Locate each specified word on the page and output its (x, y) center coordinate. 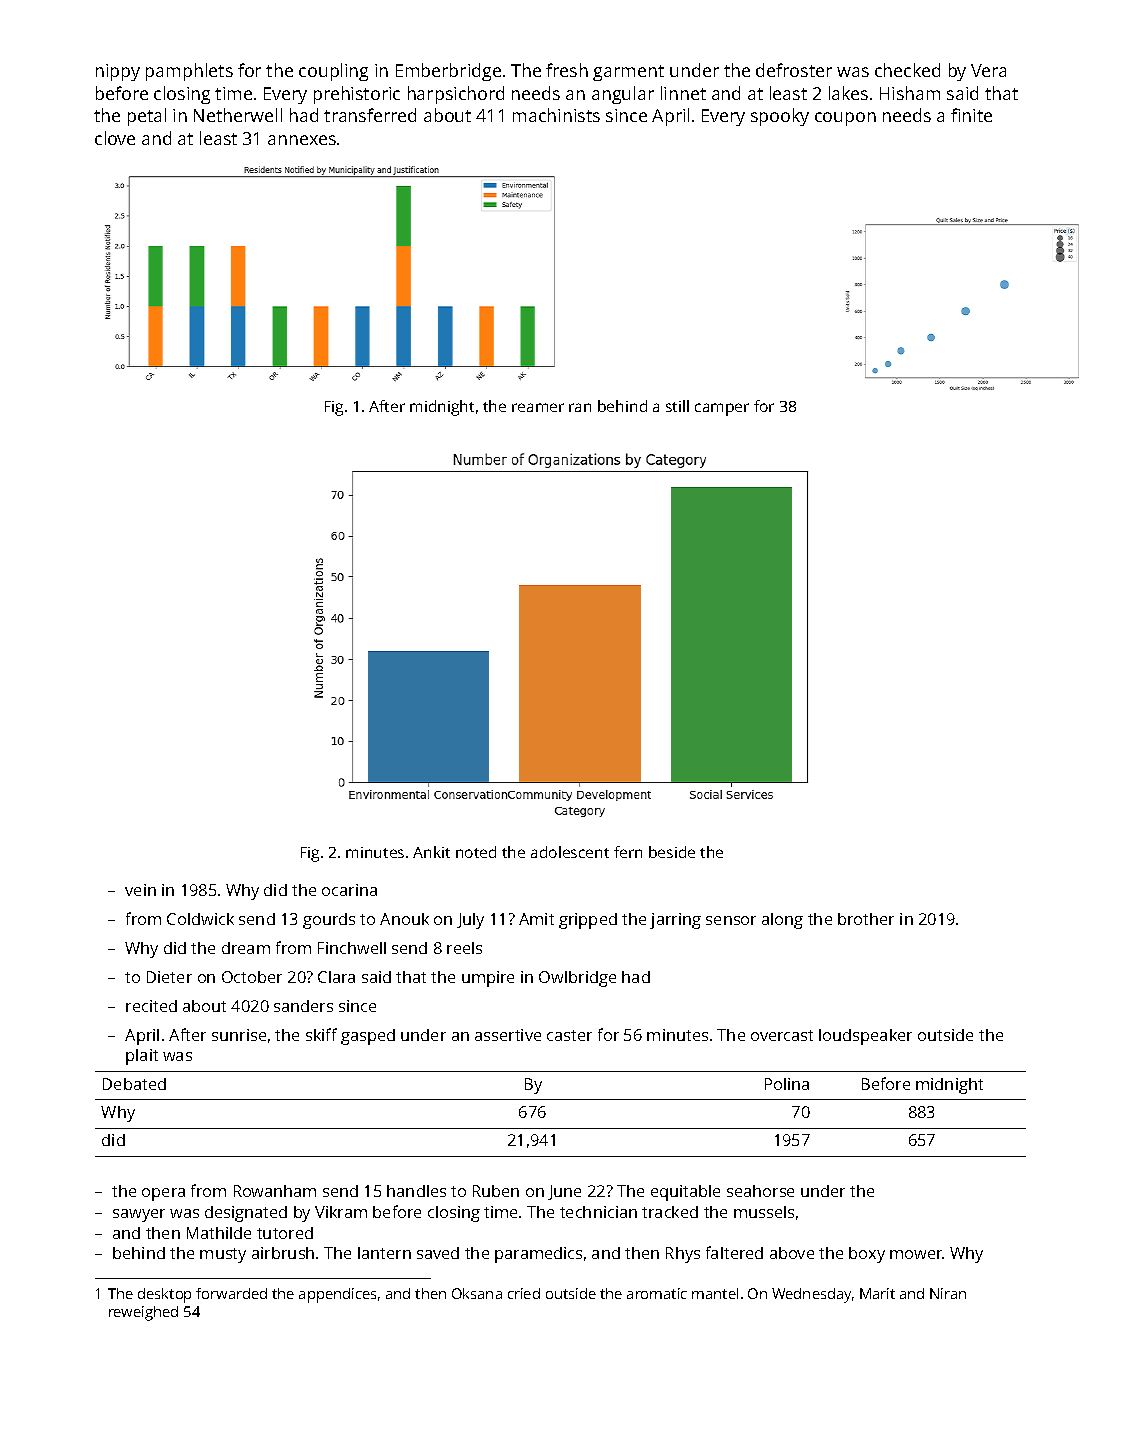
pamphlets (189, 72)
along (782, 921)
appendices (337, 1295)
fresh (567, 70)
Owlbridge (577, 979)
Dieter (169, 977)
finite (971, 115)
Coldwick (200, 919)
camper (722, 409)
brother (866, 919)
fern (628, 852)
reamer (538, 407)
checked (907, 70)
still (677, 406)
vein (140, 890)
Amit (536, 919)
